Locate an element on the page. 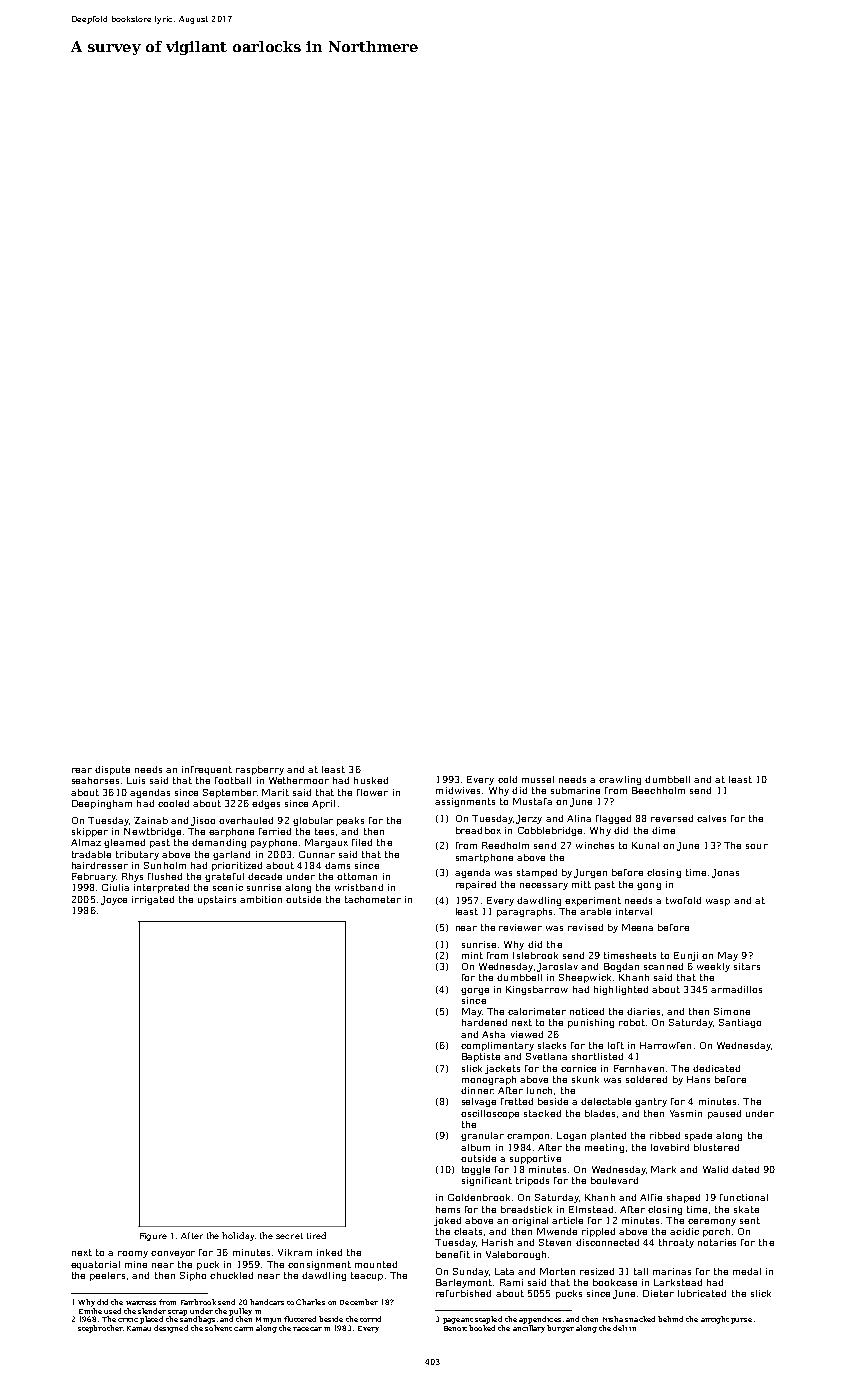 The image size is (849, 1400). Kamau is located at coordinates (139, 1328).
